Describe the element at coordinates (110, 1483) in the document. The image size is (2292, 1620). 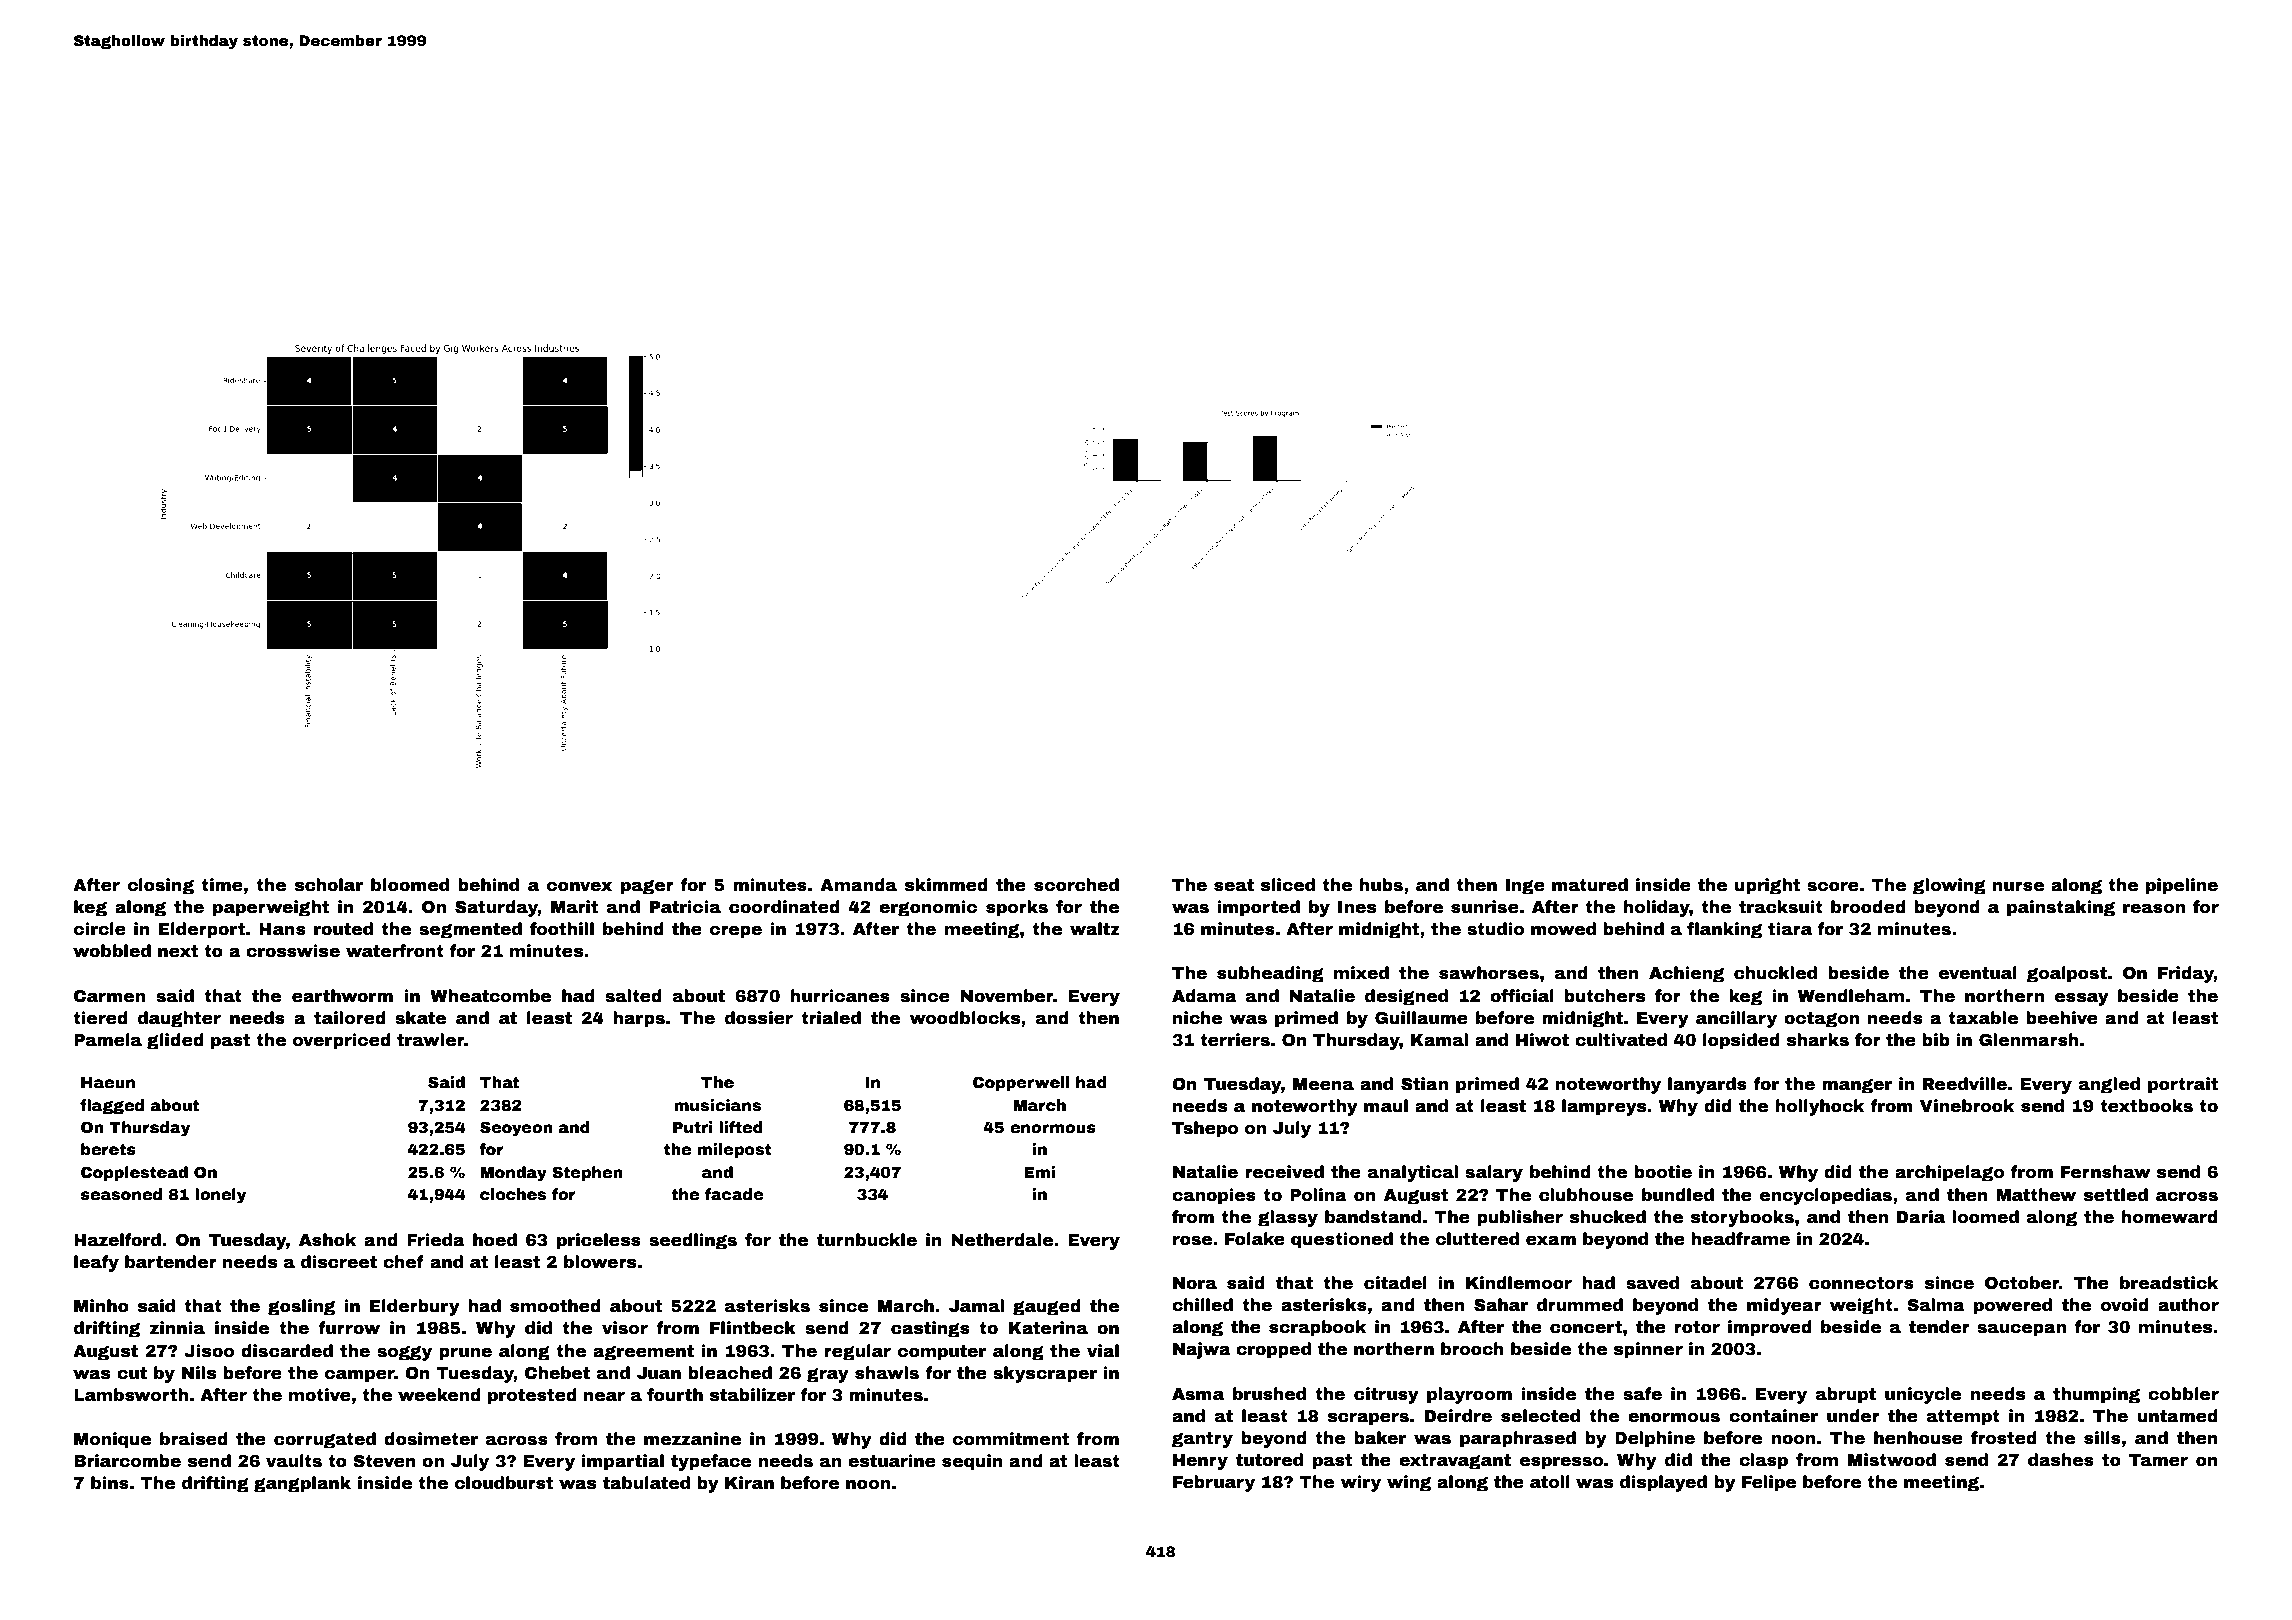
I see `bins` at that location.
